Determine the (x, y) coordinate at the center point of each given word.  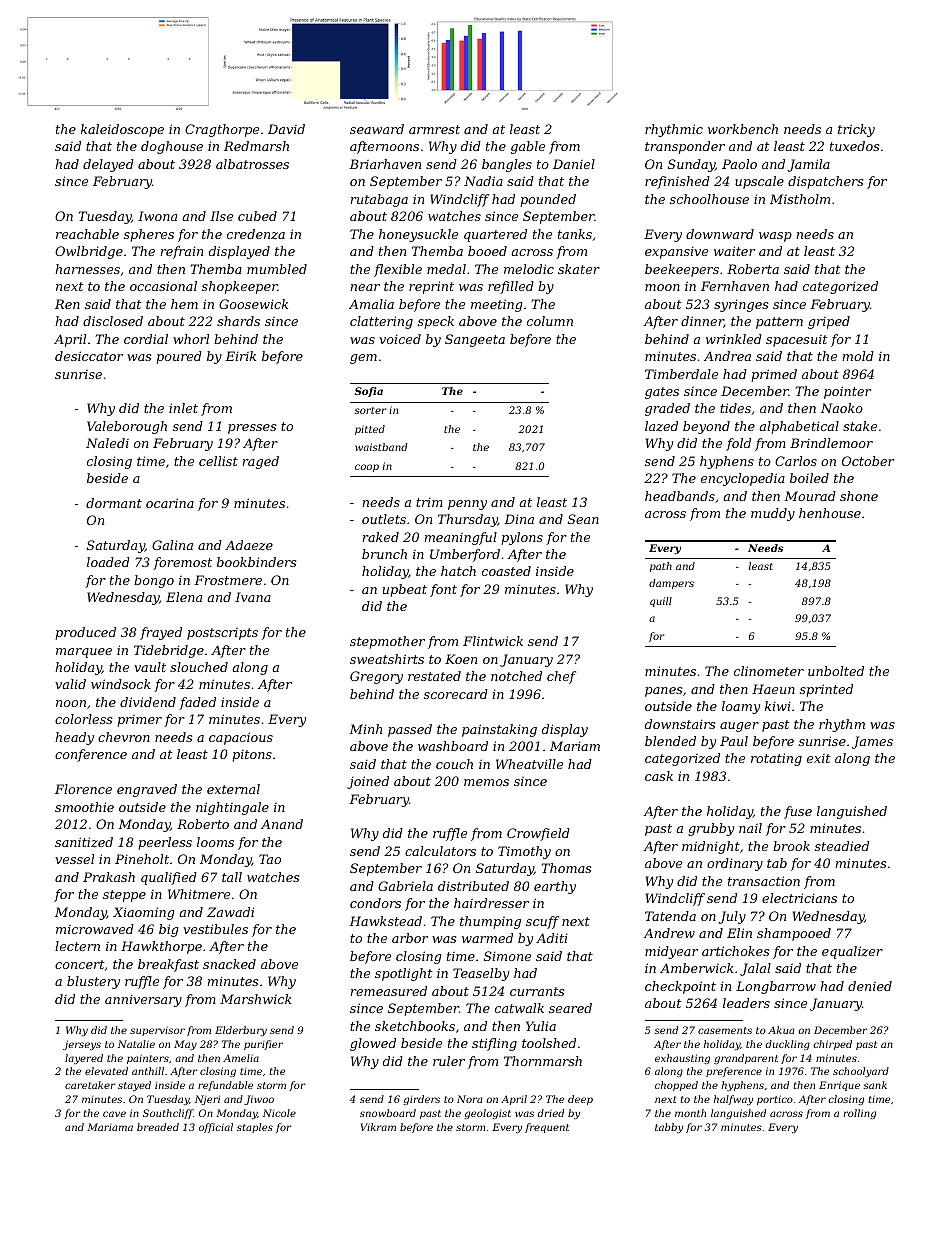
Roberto (203, 824)
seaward (377, 129)
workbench (743, 129)
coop (367, 468)
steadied (842, 846)
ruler (449, 1061)
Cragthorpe (222, 130)
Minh (365, 729)
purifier (263, 1045)
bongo (154, 581)
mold (858, 356)
